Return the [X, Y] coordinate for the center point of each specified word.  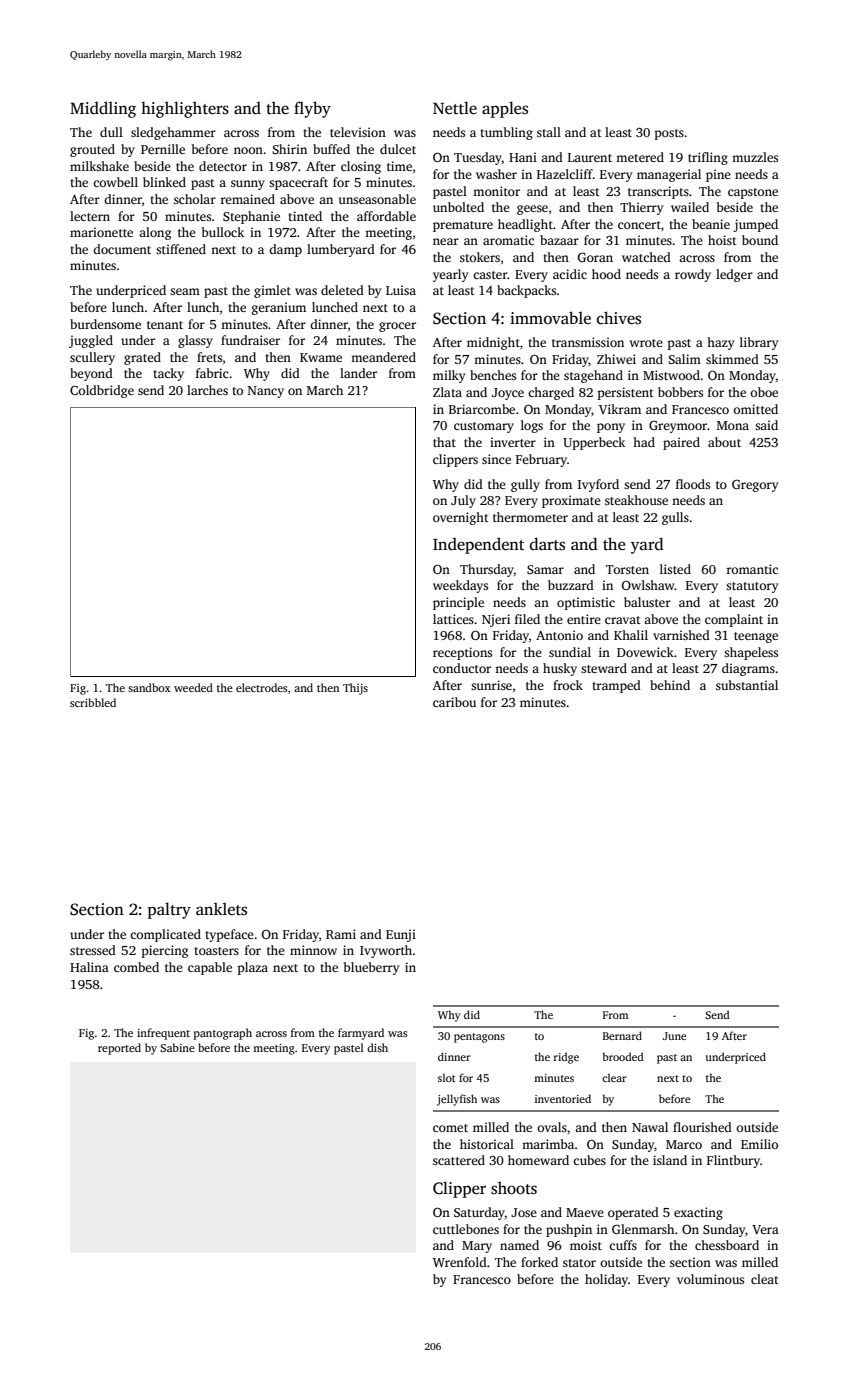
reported [119, 1049]
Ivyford [598, 485]
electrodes [262, 687]
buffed [331, 149]
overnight [461, 518]
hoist [722, 240]
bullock [223, 232]
